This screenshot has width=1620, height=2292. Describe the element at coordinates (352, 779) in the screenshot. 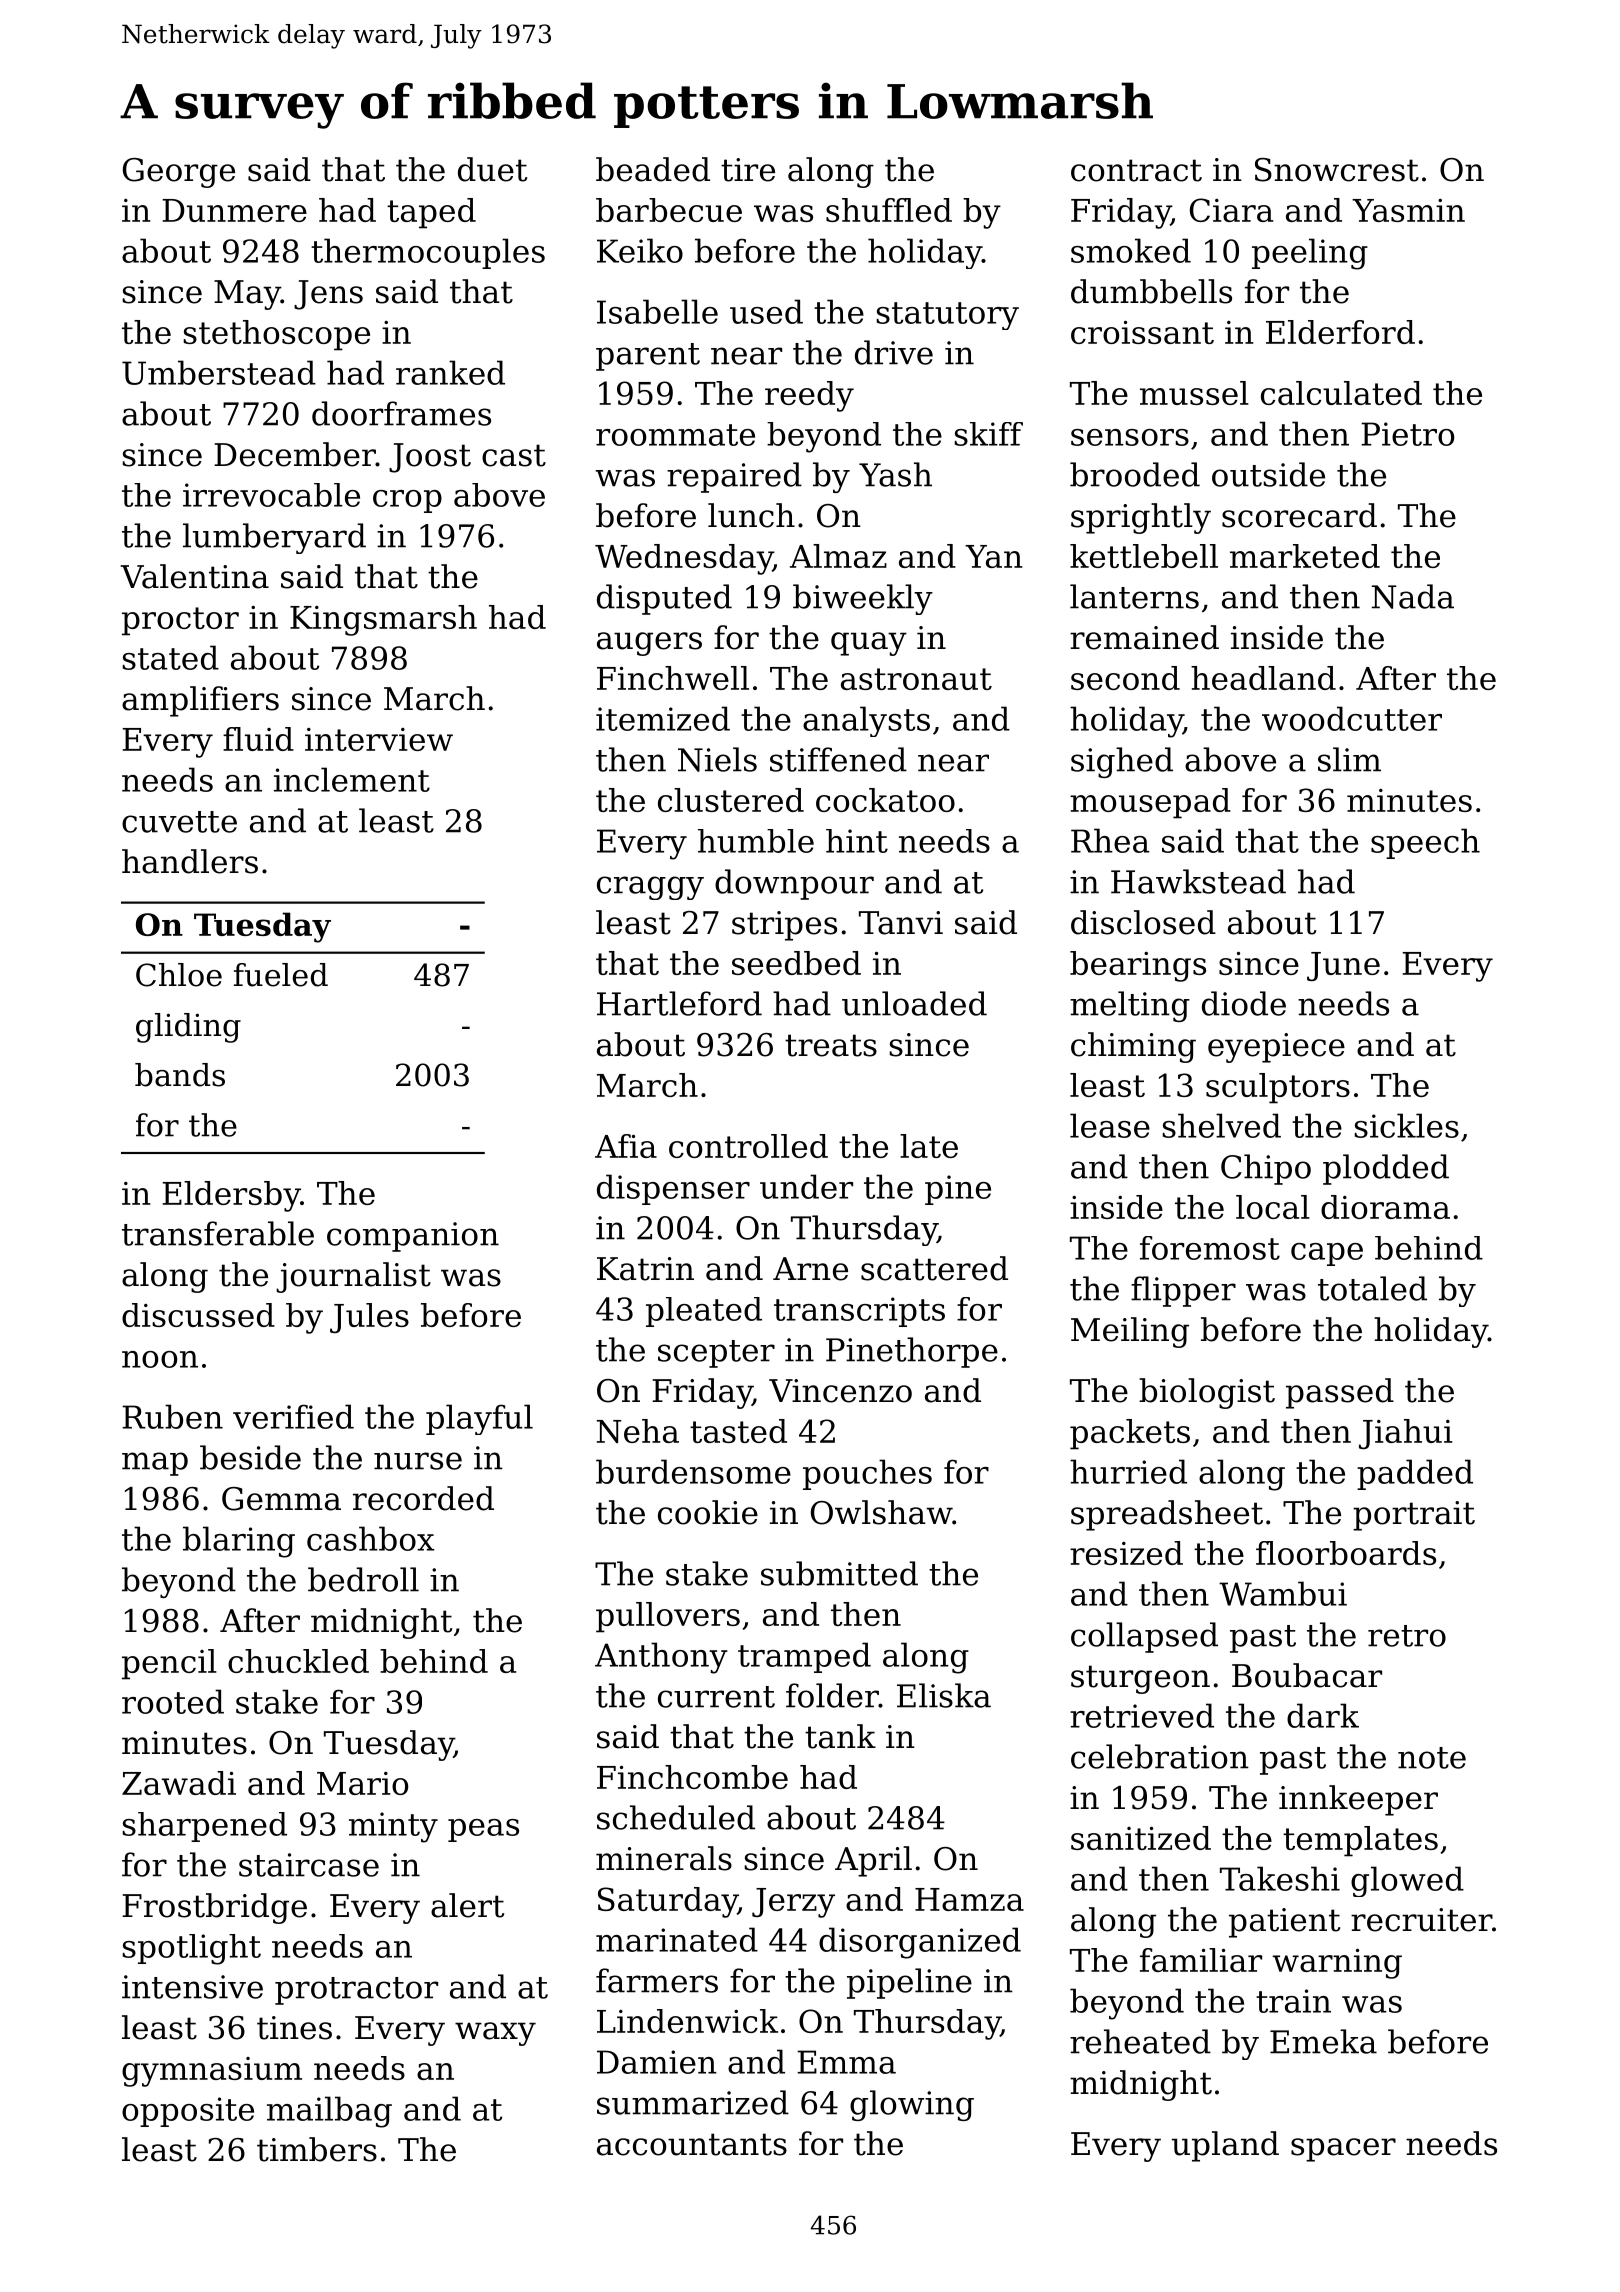

I see `inclement` at that location.
